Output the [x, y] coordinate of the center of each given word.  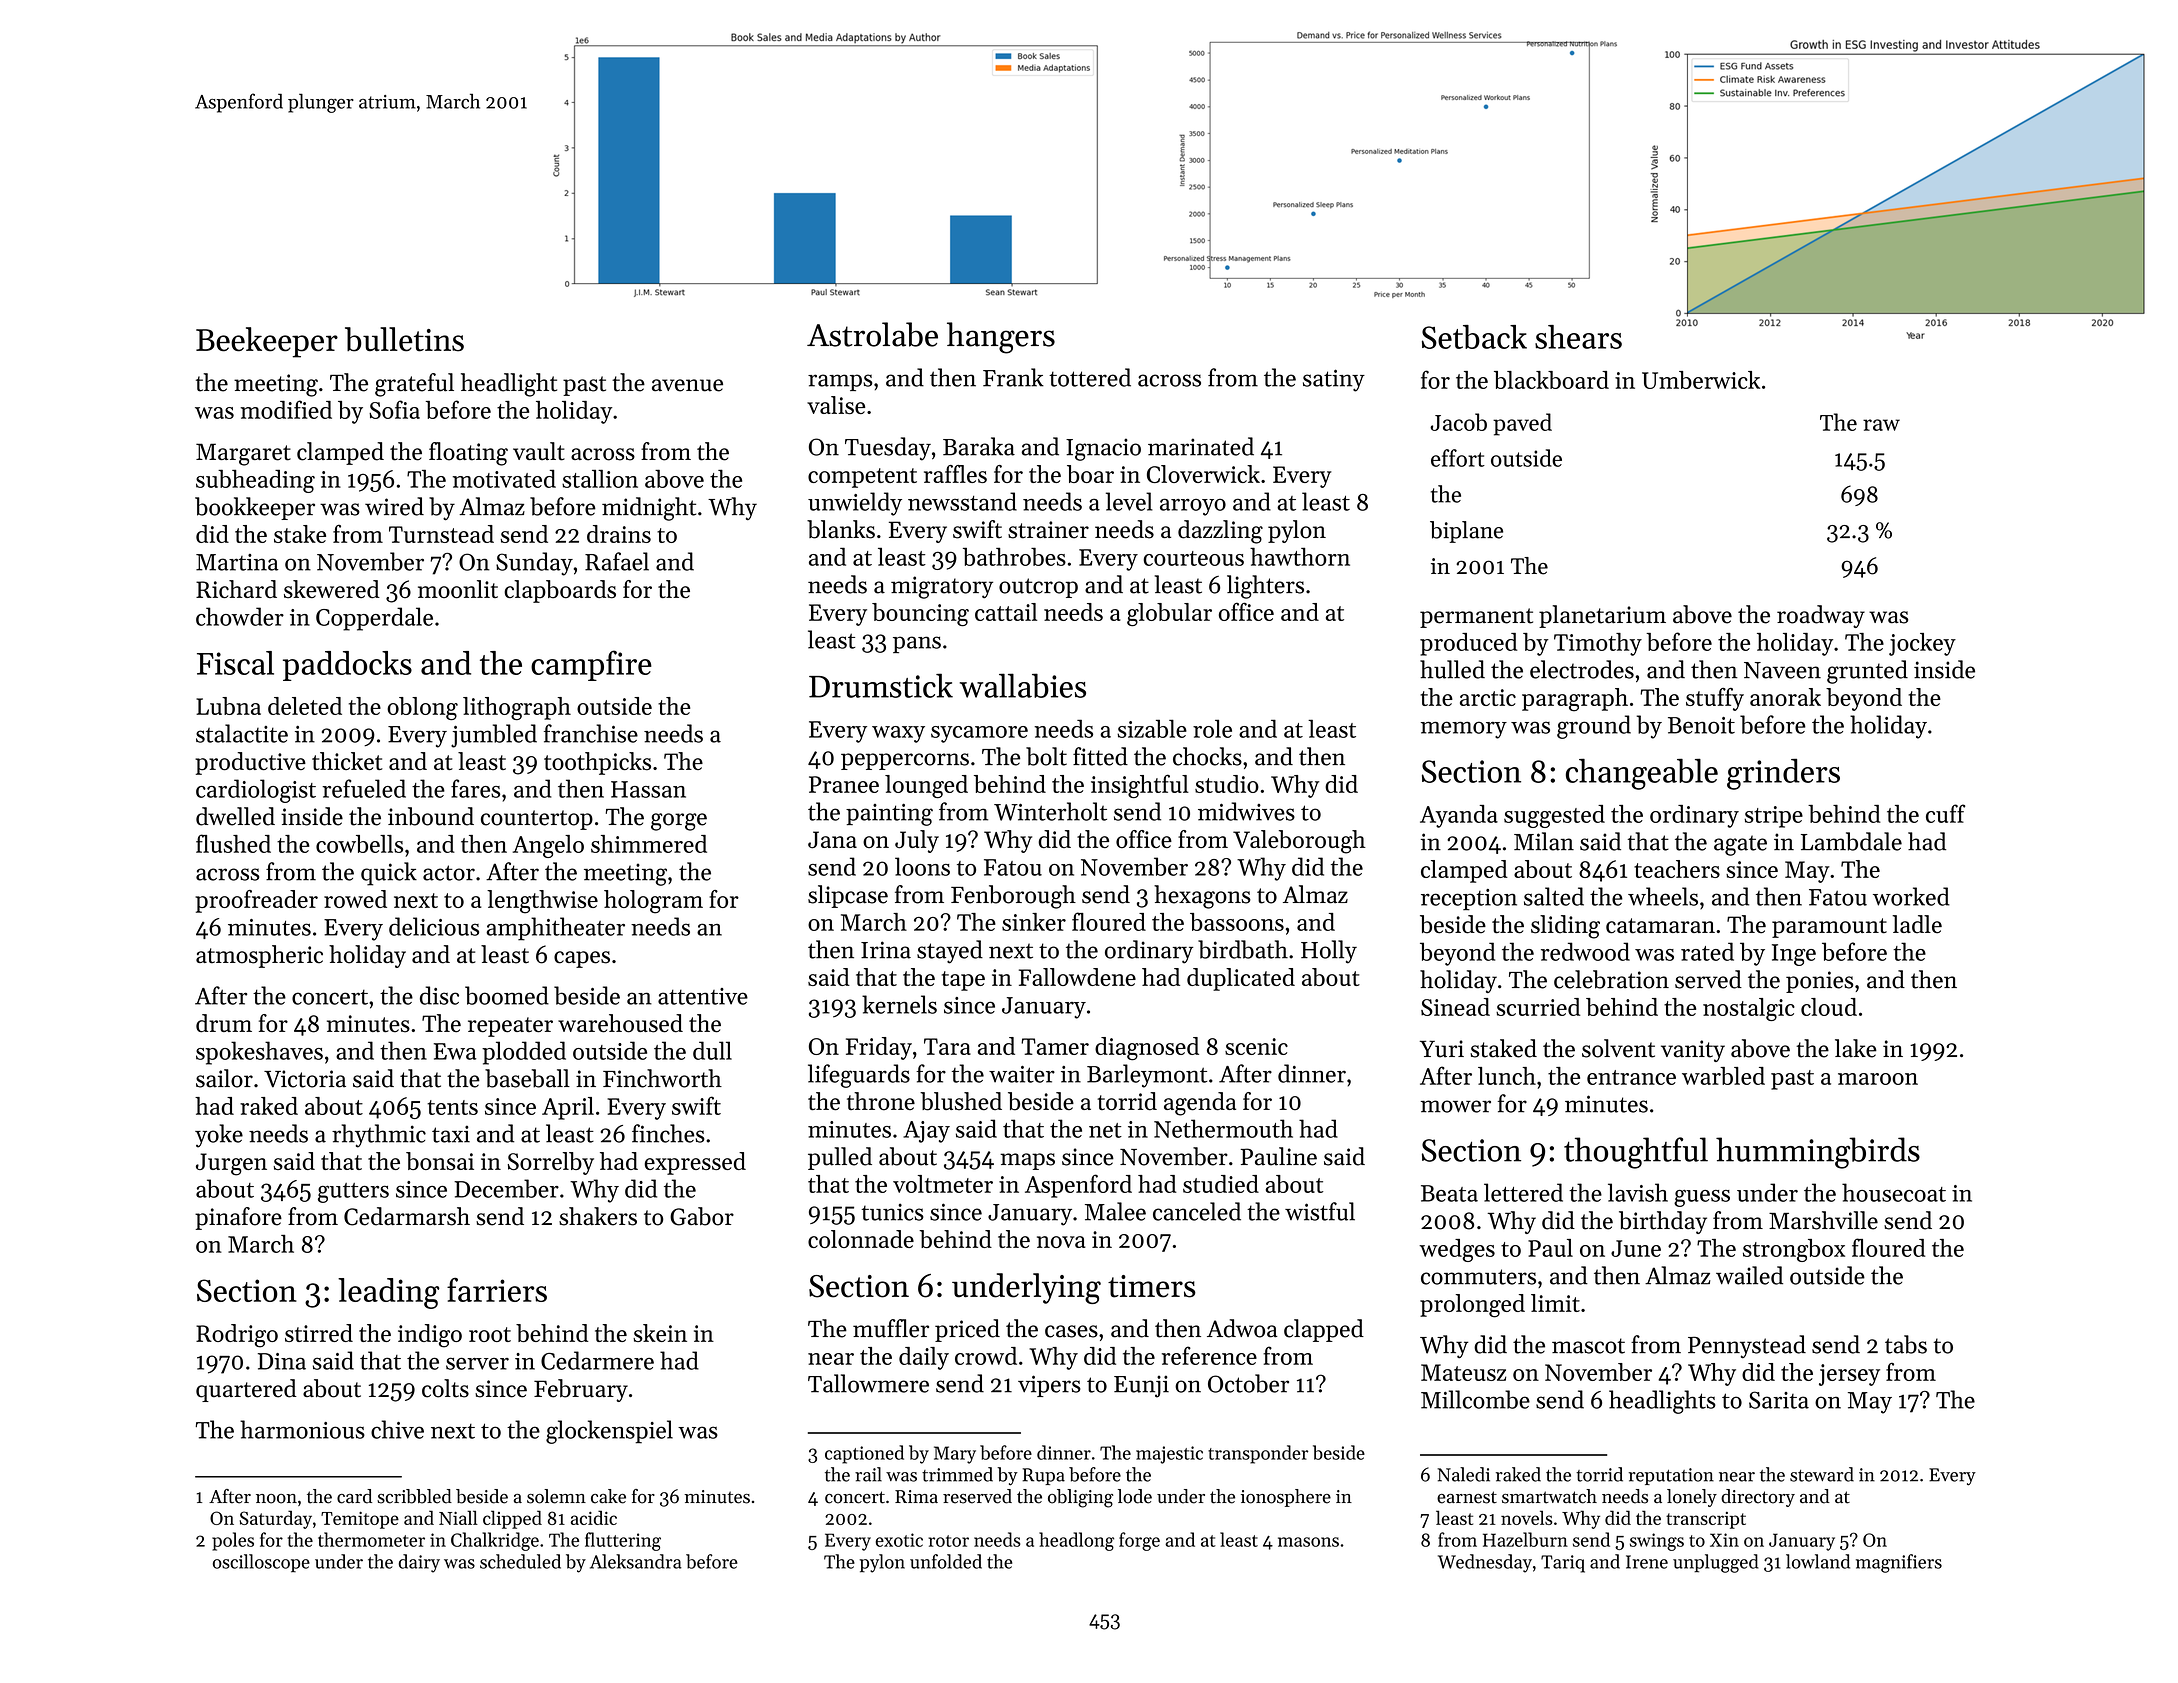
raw [1881, 425]
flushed [233, 843]
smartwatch [1549, 1496]
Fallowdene [1077, 977]
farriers [497, 1290]
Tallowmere [868, 1383]
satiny [1334, 380]
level [1129, 501]
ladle [1917, 924]
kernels [899, 1004]
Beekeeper [267, 342]
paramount [1829, 928]
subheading [255, 481]
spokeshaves [259, 1053]
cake [608, 1496]
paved [1522, 424]
